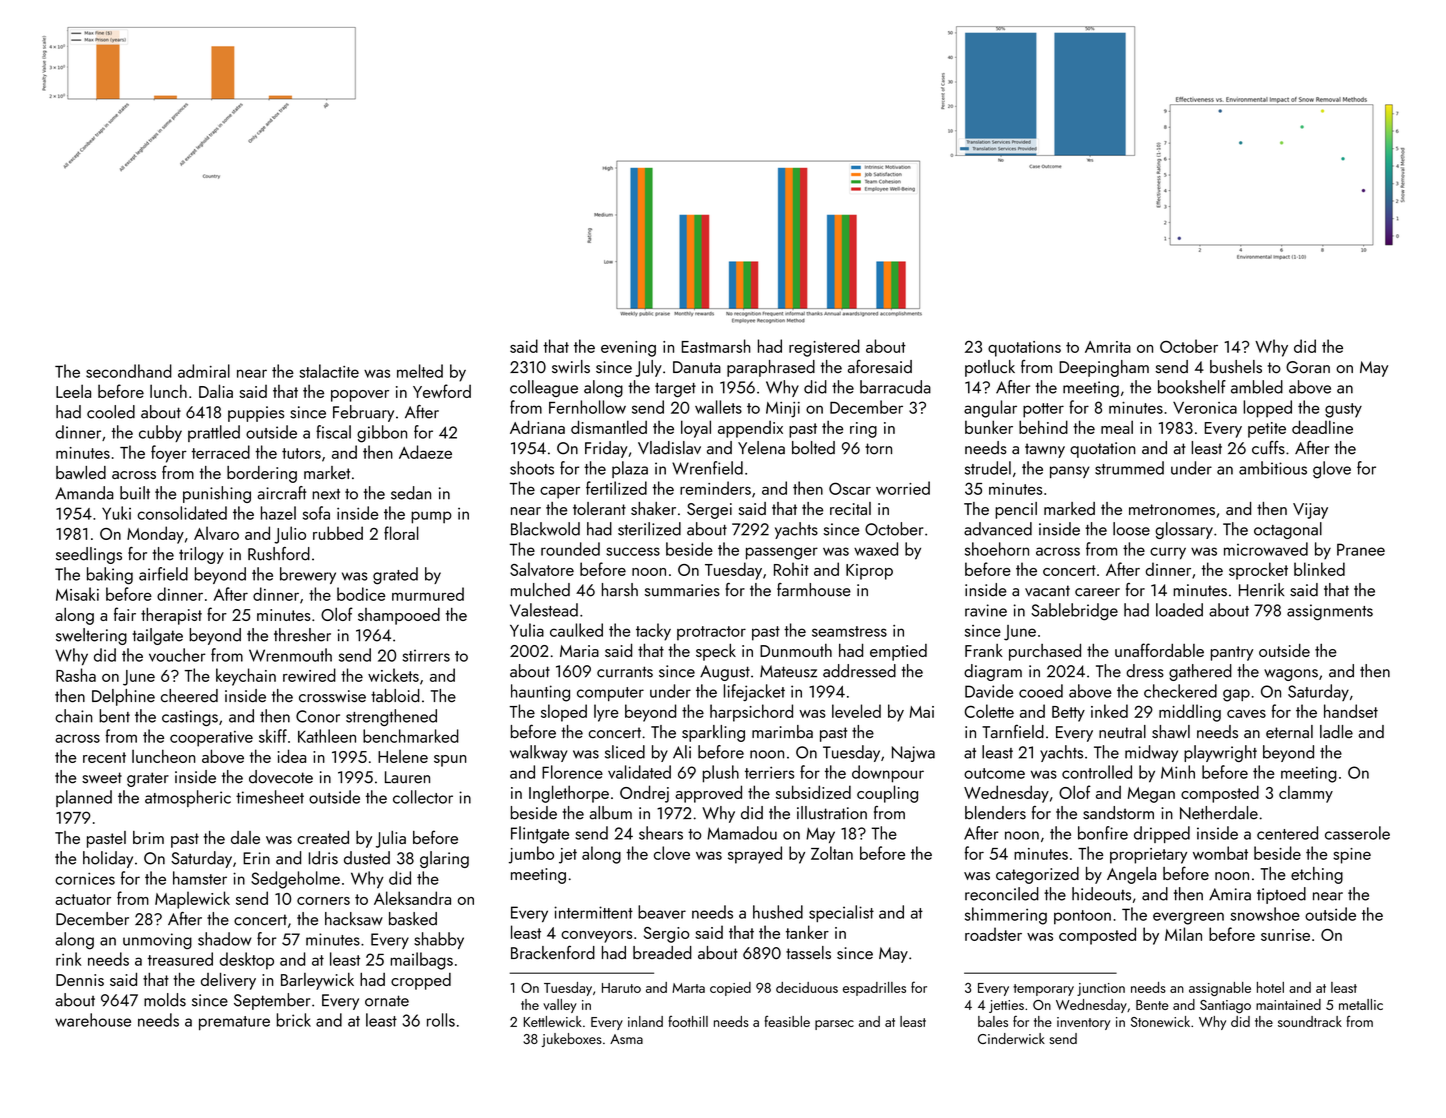 The image size is (1446, 1118). Describe the element at coordinates (832, 853) in the page. I see `Zoltan` at that location.
